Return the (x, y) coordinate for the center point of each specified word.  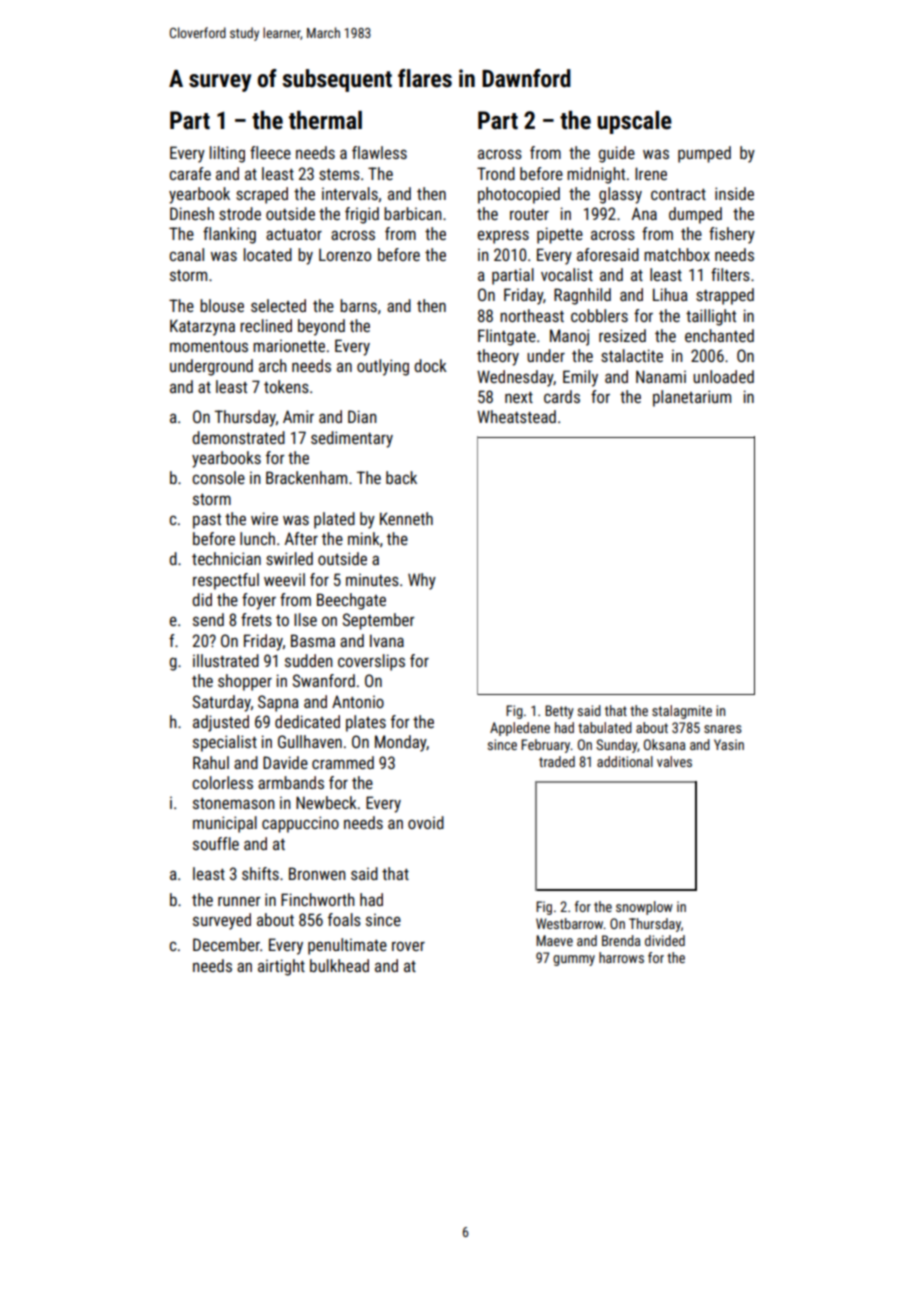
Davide (285, 762)
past (207, 521)
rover (408, 946)
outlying (383, 367)
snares (723, 729)
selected (278, 305)
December (226, 944)
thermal (325, 120)
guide (616, 154)
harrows (621, 957)
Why (422, 581)
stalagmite (682, 712)
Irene (651, 173)
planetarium (692, 398)
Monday (401, 743)
